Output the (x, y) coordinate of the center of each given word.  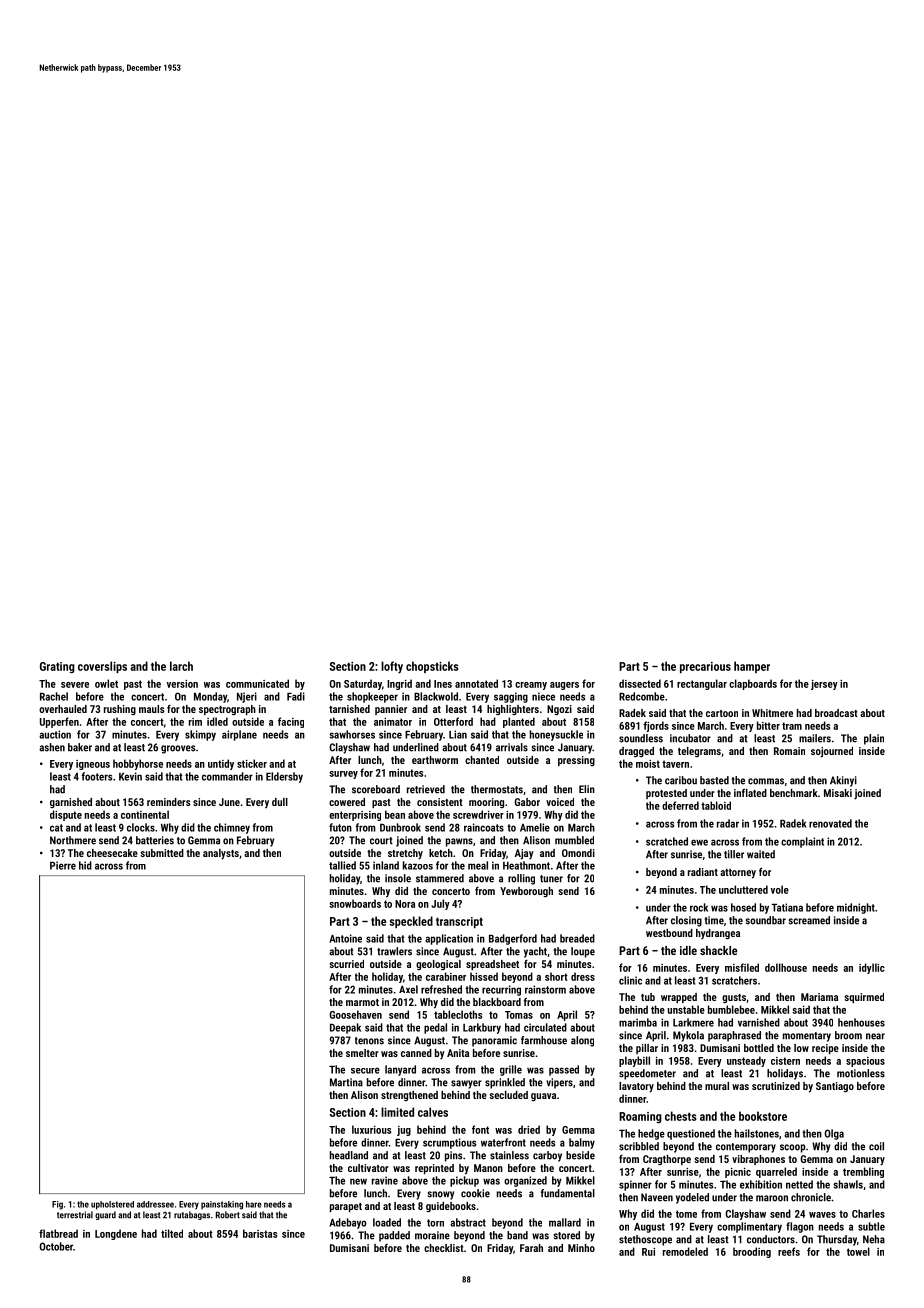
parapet (346, 1207)
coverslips (102, 667)
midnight (856, 908)
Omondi (578, 853)
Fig (57, 1205)
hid (85, 865)
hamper (752, 667)
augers (564, 686)
